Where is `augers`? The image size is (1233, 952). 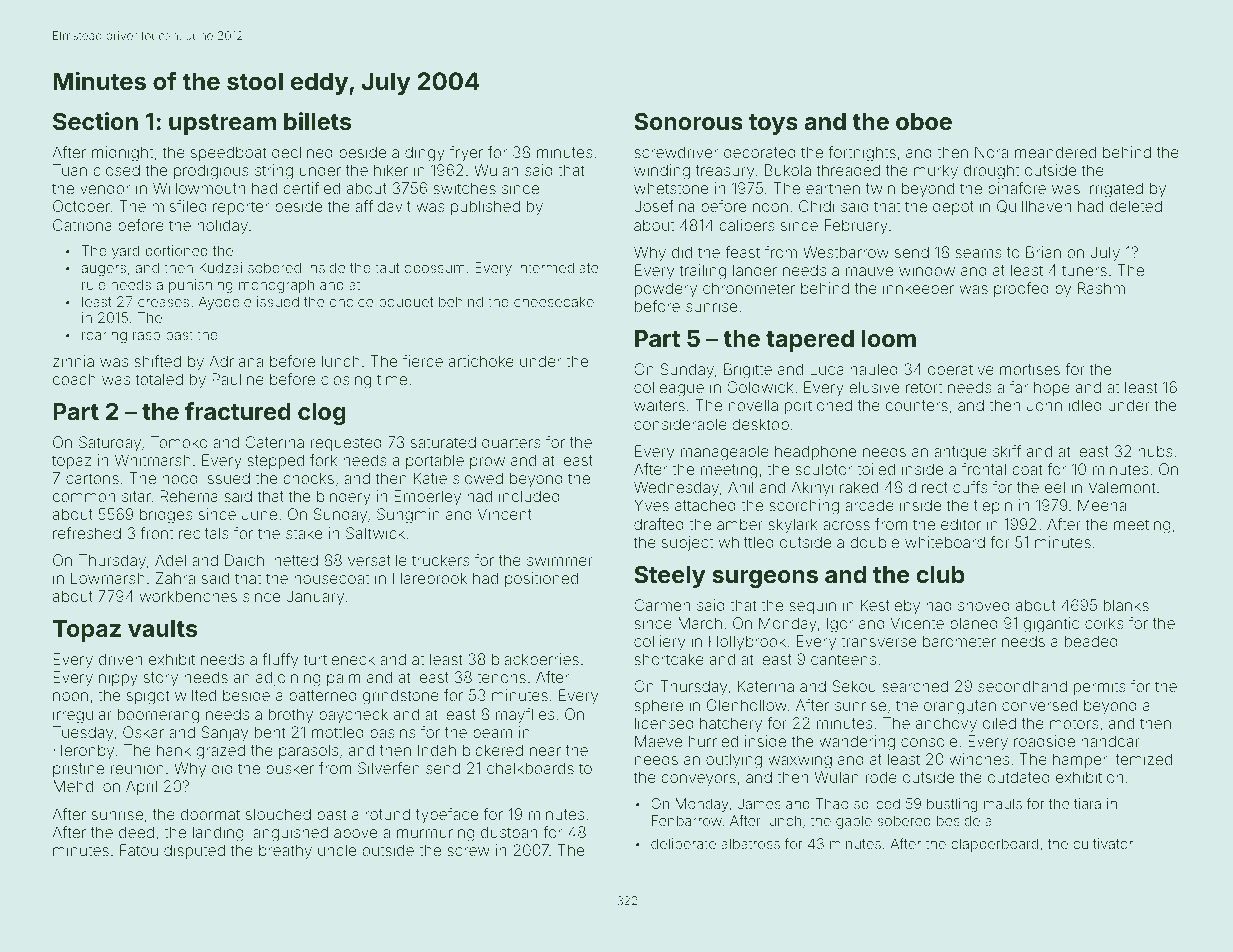
augers is located at coordinates (104, 270).
